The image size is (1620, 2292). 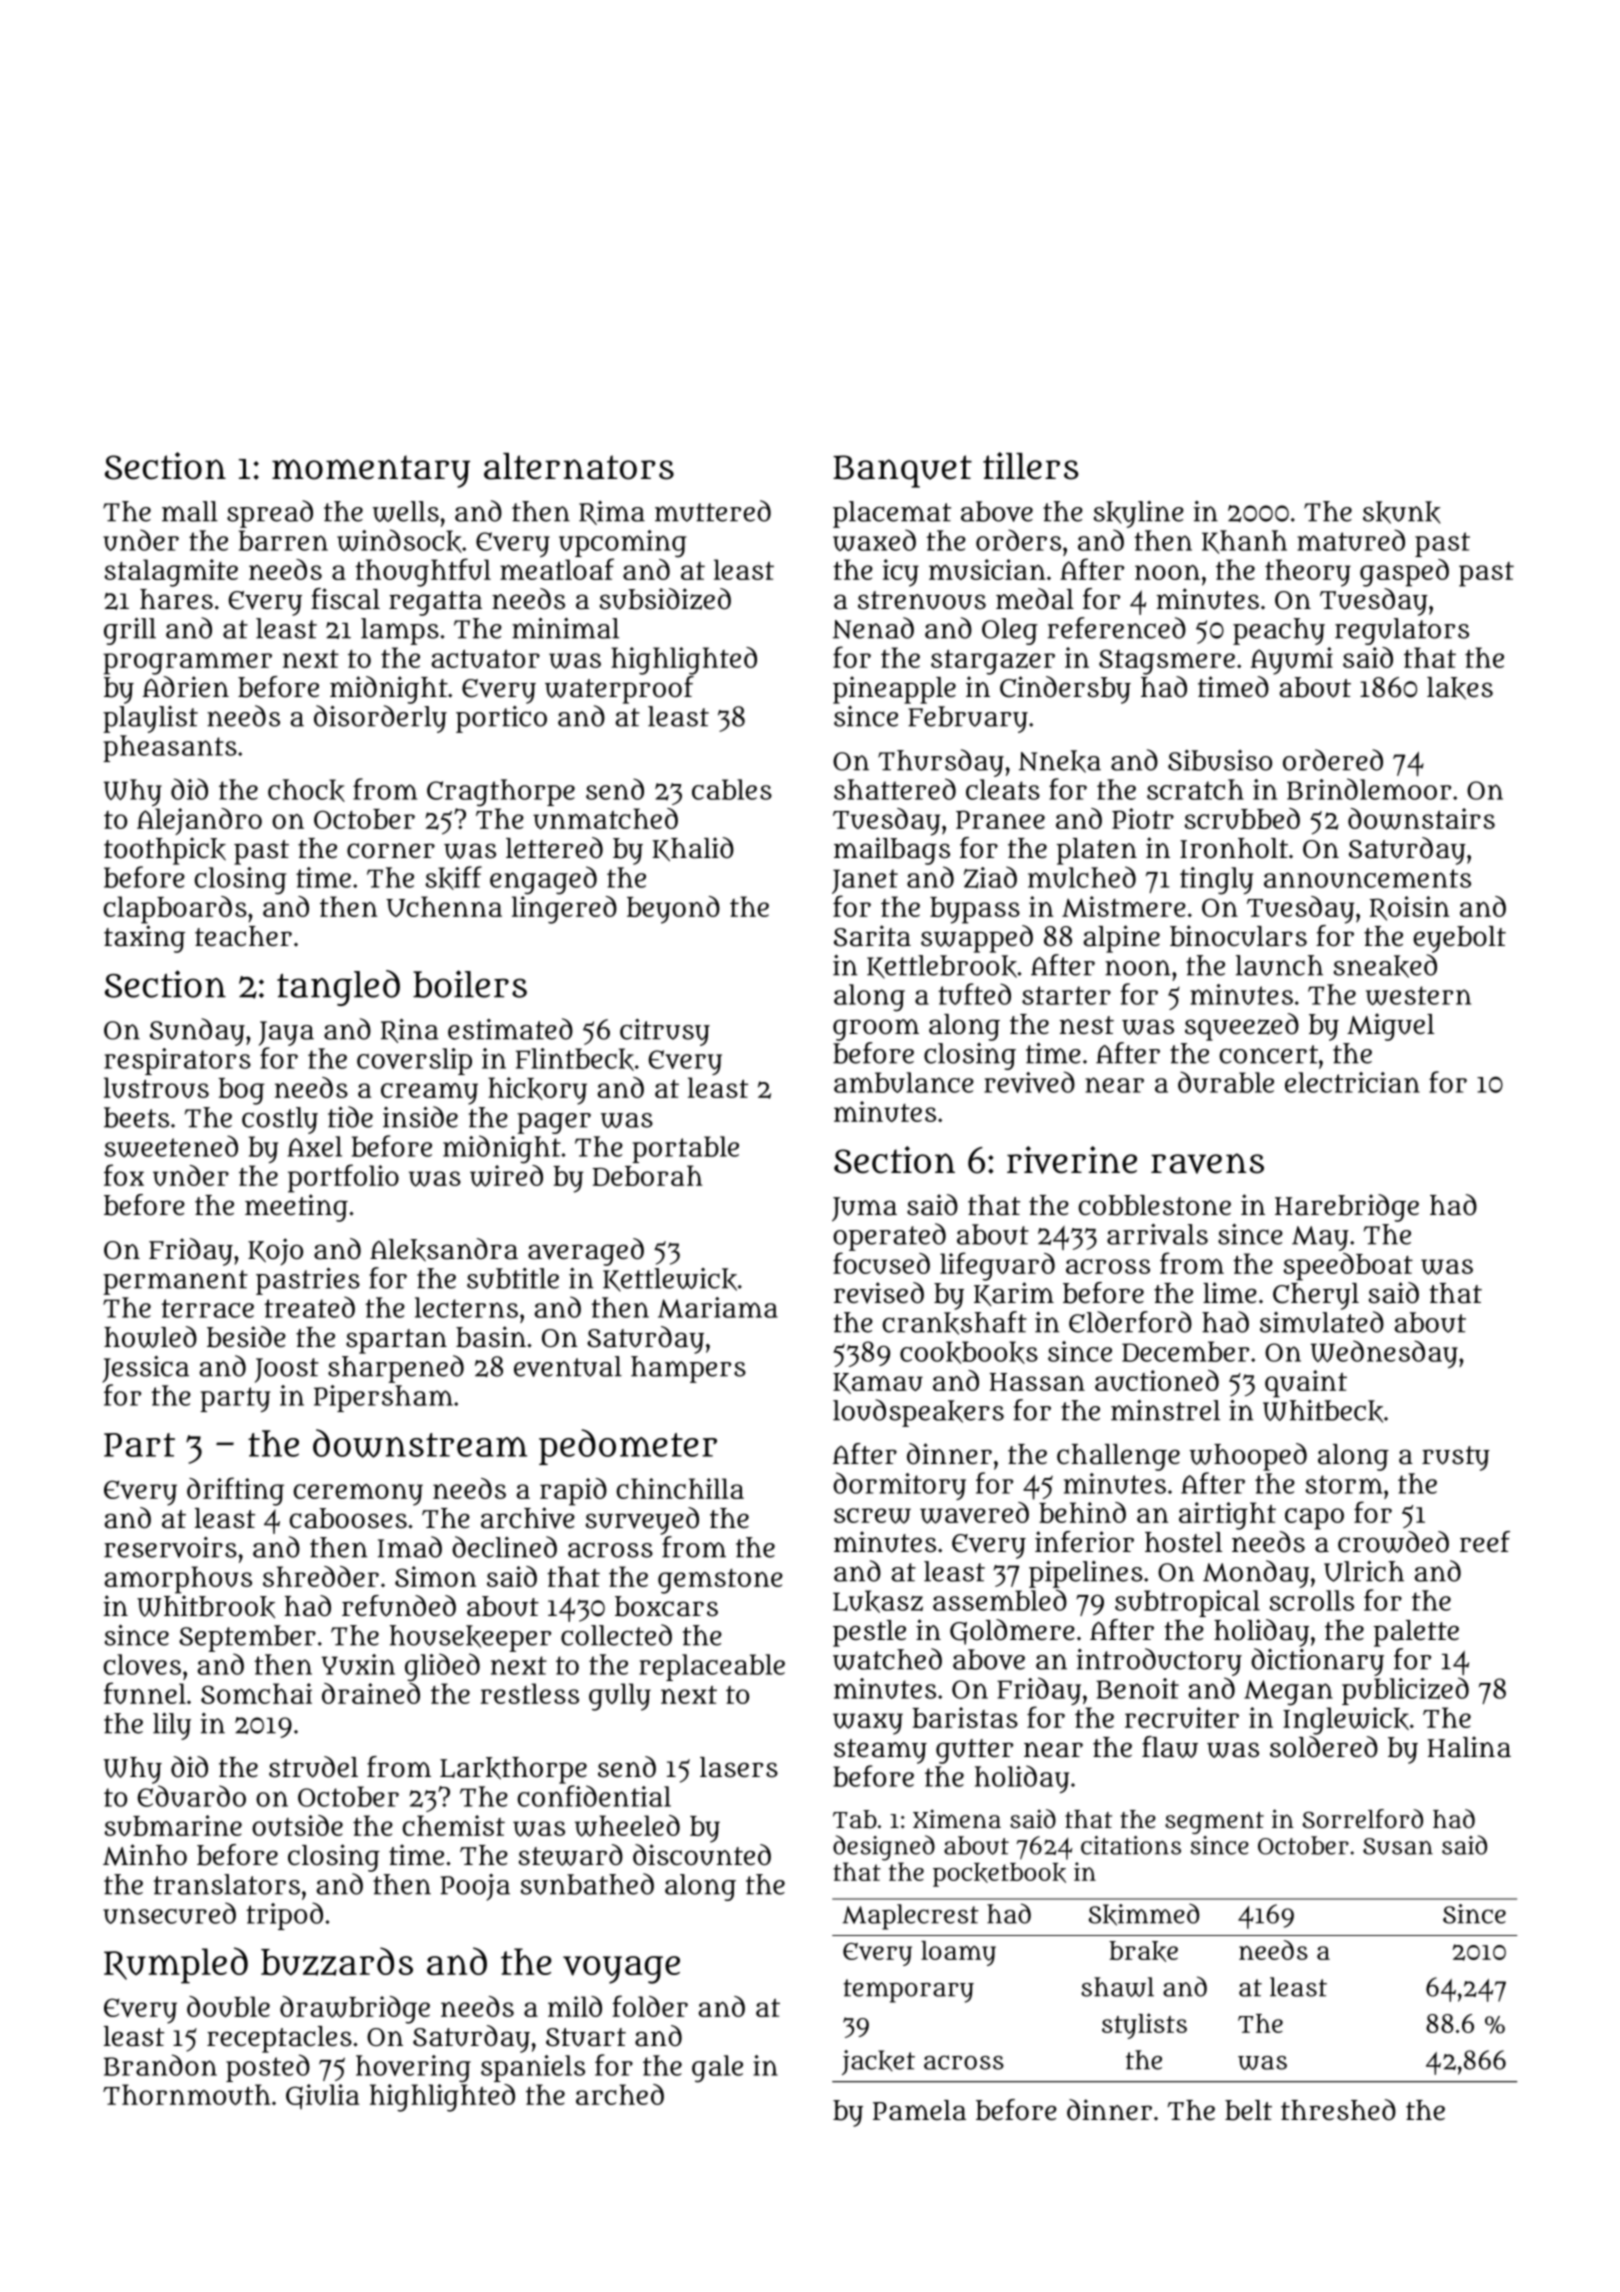 What do you see at coordinates (130, 631) in the page?
I see `grill` at bounding box center [130, 631].
